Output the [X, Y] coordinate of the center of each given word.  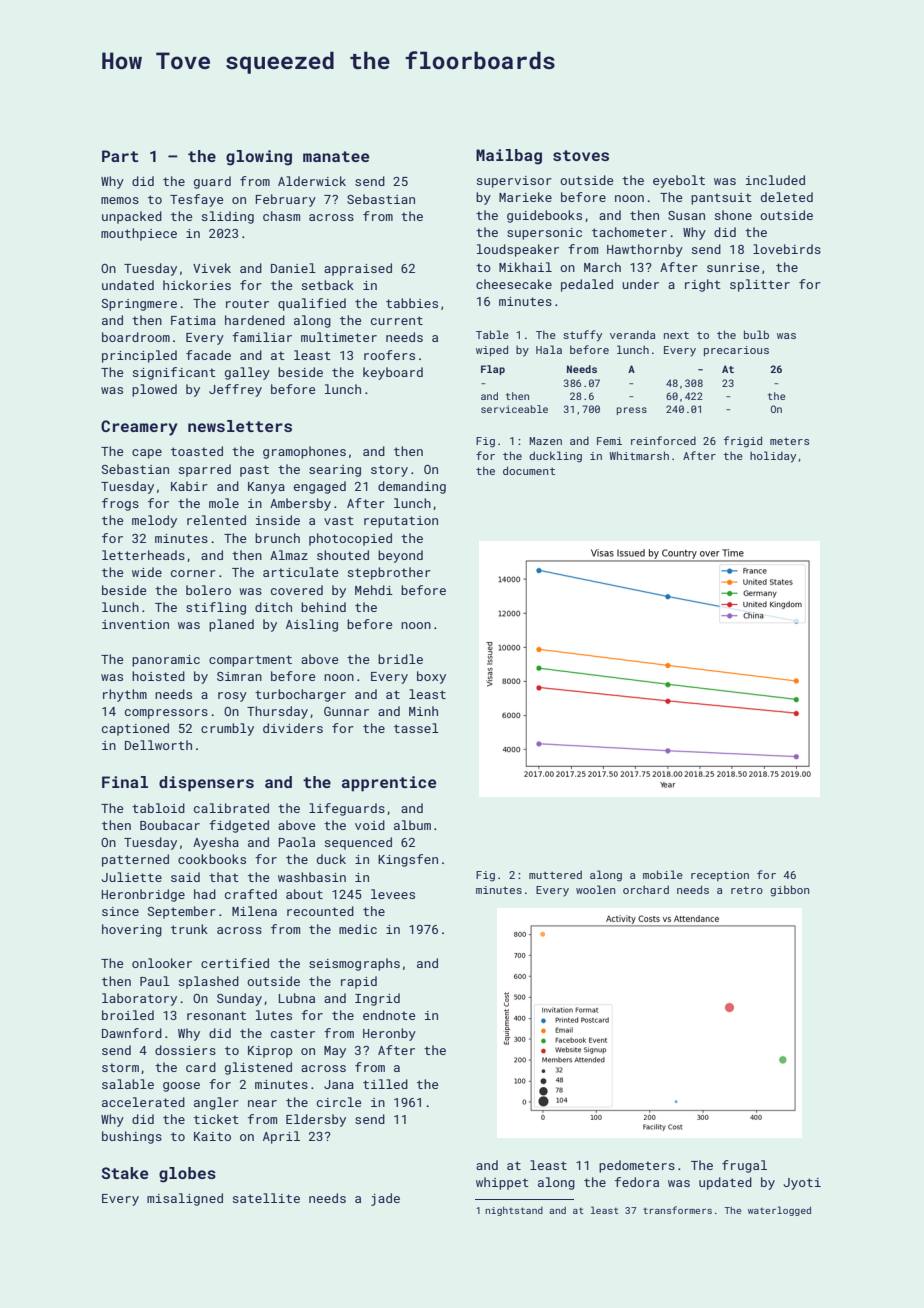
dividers [293, 728]
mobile [663, 874]
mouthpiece [139, 234]
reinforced [663, 440]
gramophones [304, 452]
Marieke [525, 197]
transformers [677, 1210]
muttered [555, 874]
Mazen [545, 441]
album [412, 825]
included [775, 180]
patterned [135, 860]
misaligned [185, 1199]
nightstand [514, 1211]
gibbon [789, 891]
